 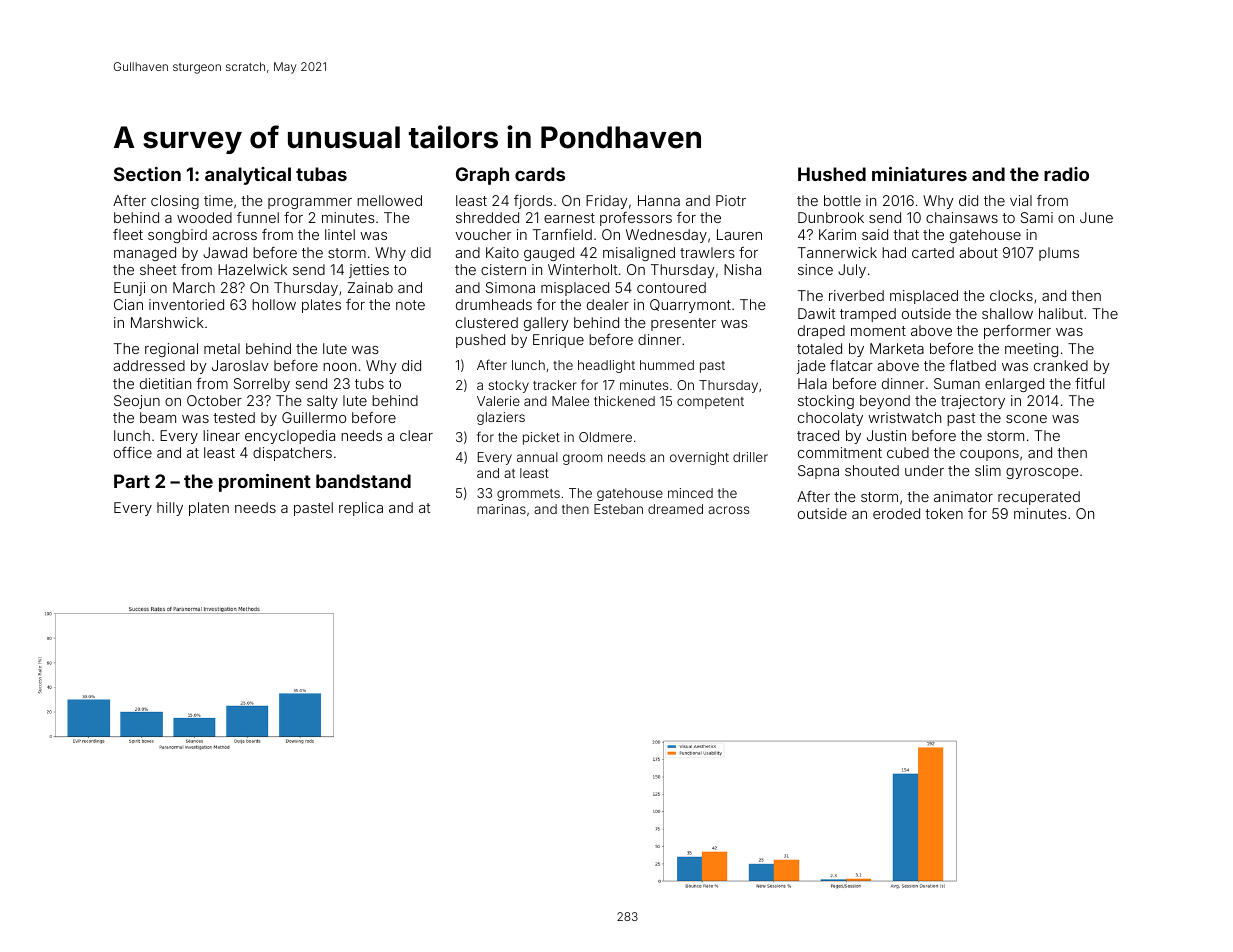 What do you see at coordinates (924, 470) in the screenshot?
I see `under` at bounding box center [924, 470].
